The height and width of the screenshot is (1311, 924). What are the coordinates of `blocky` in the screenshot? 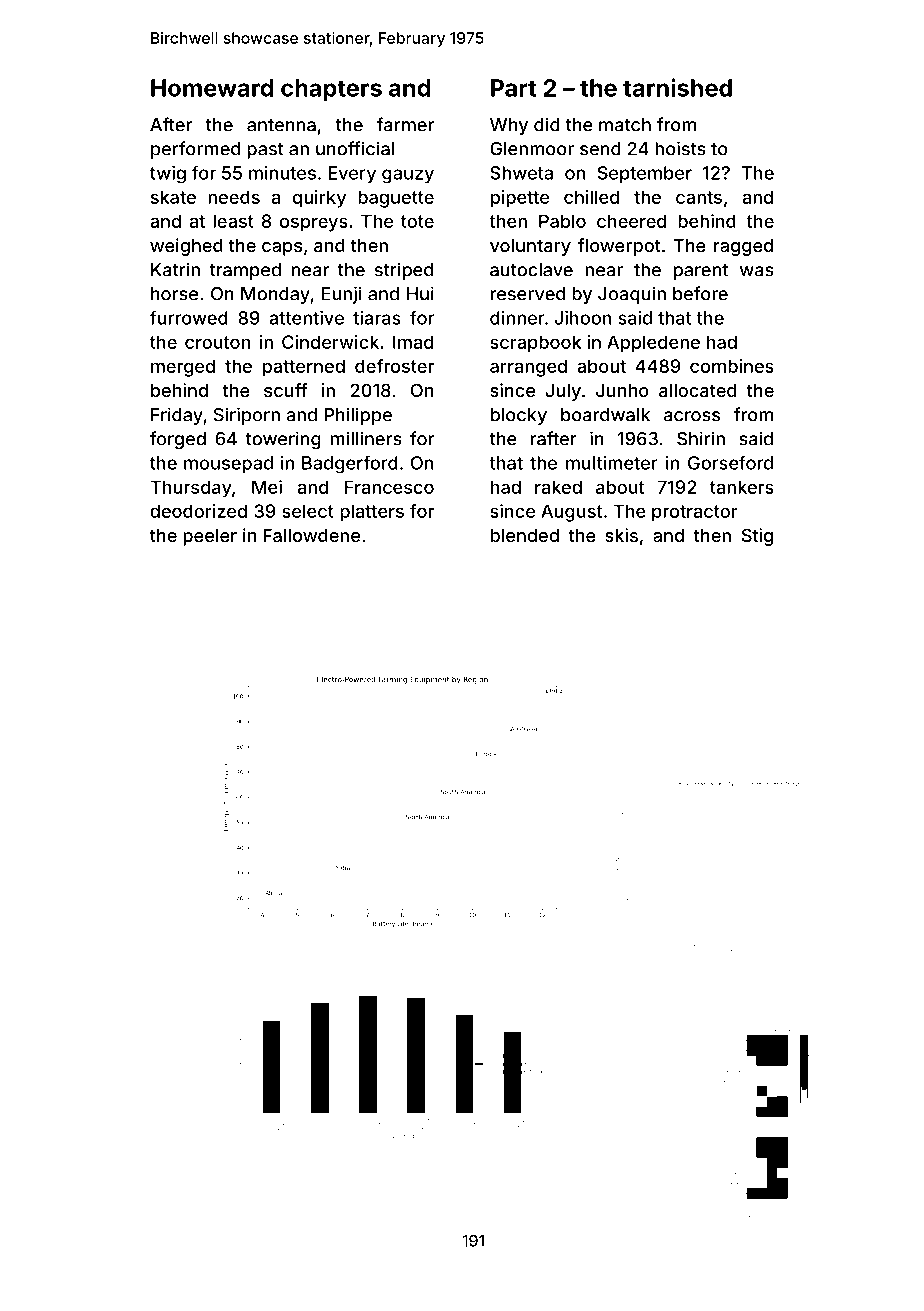 It's located at (519, 416).
